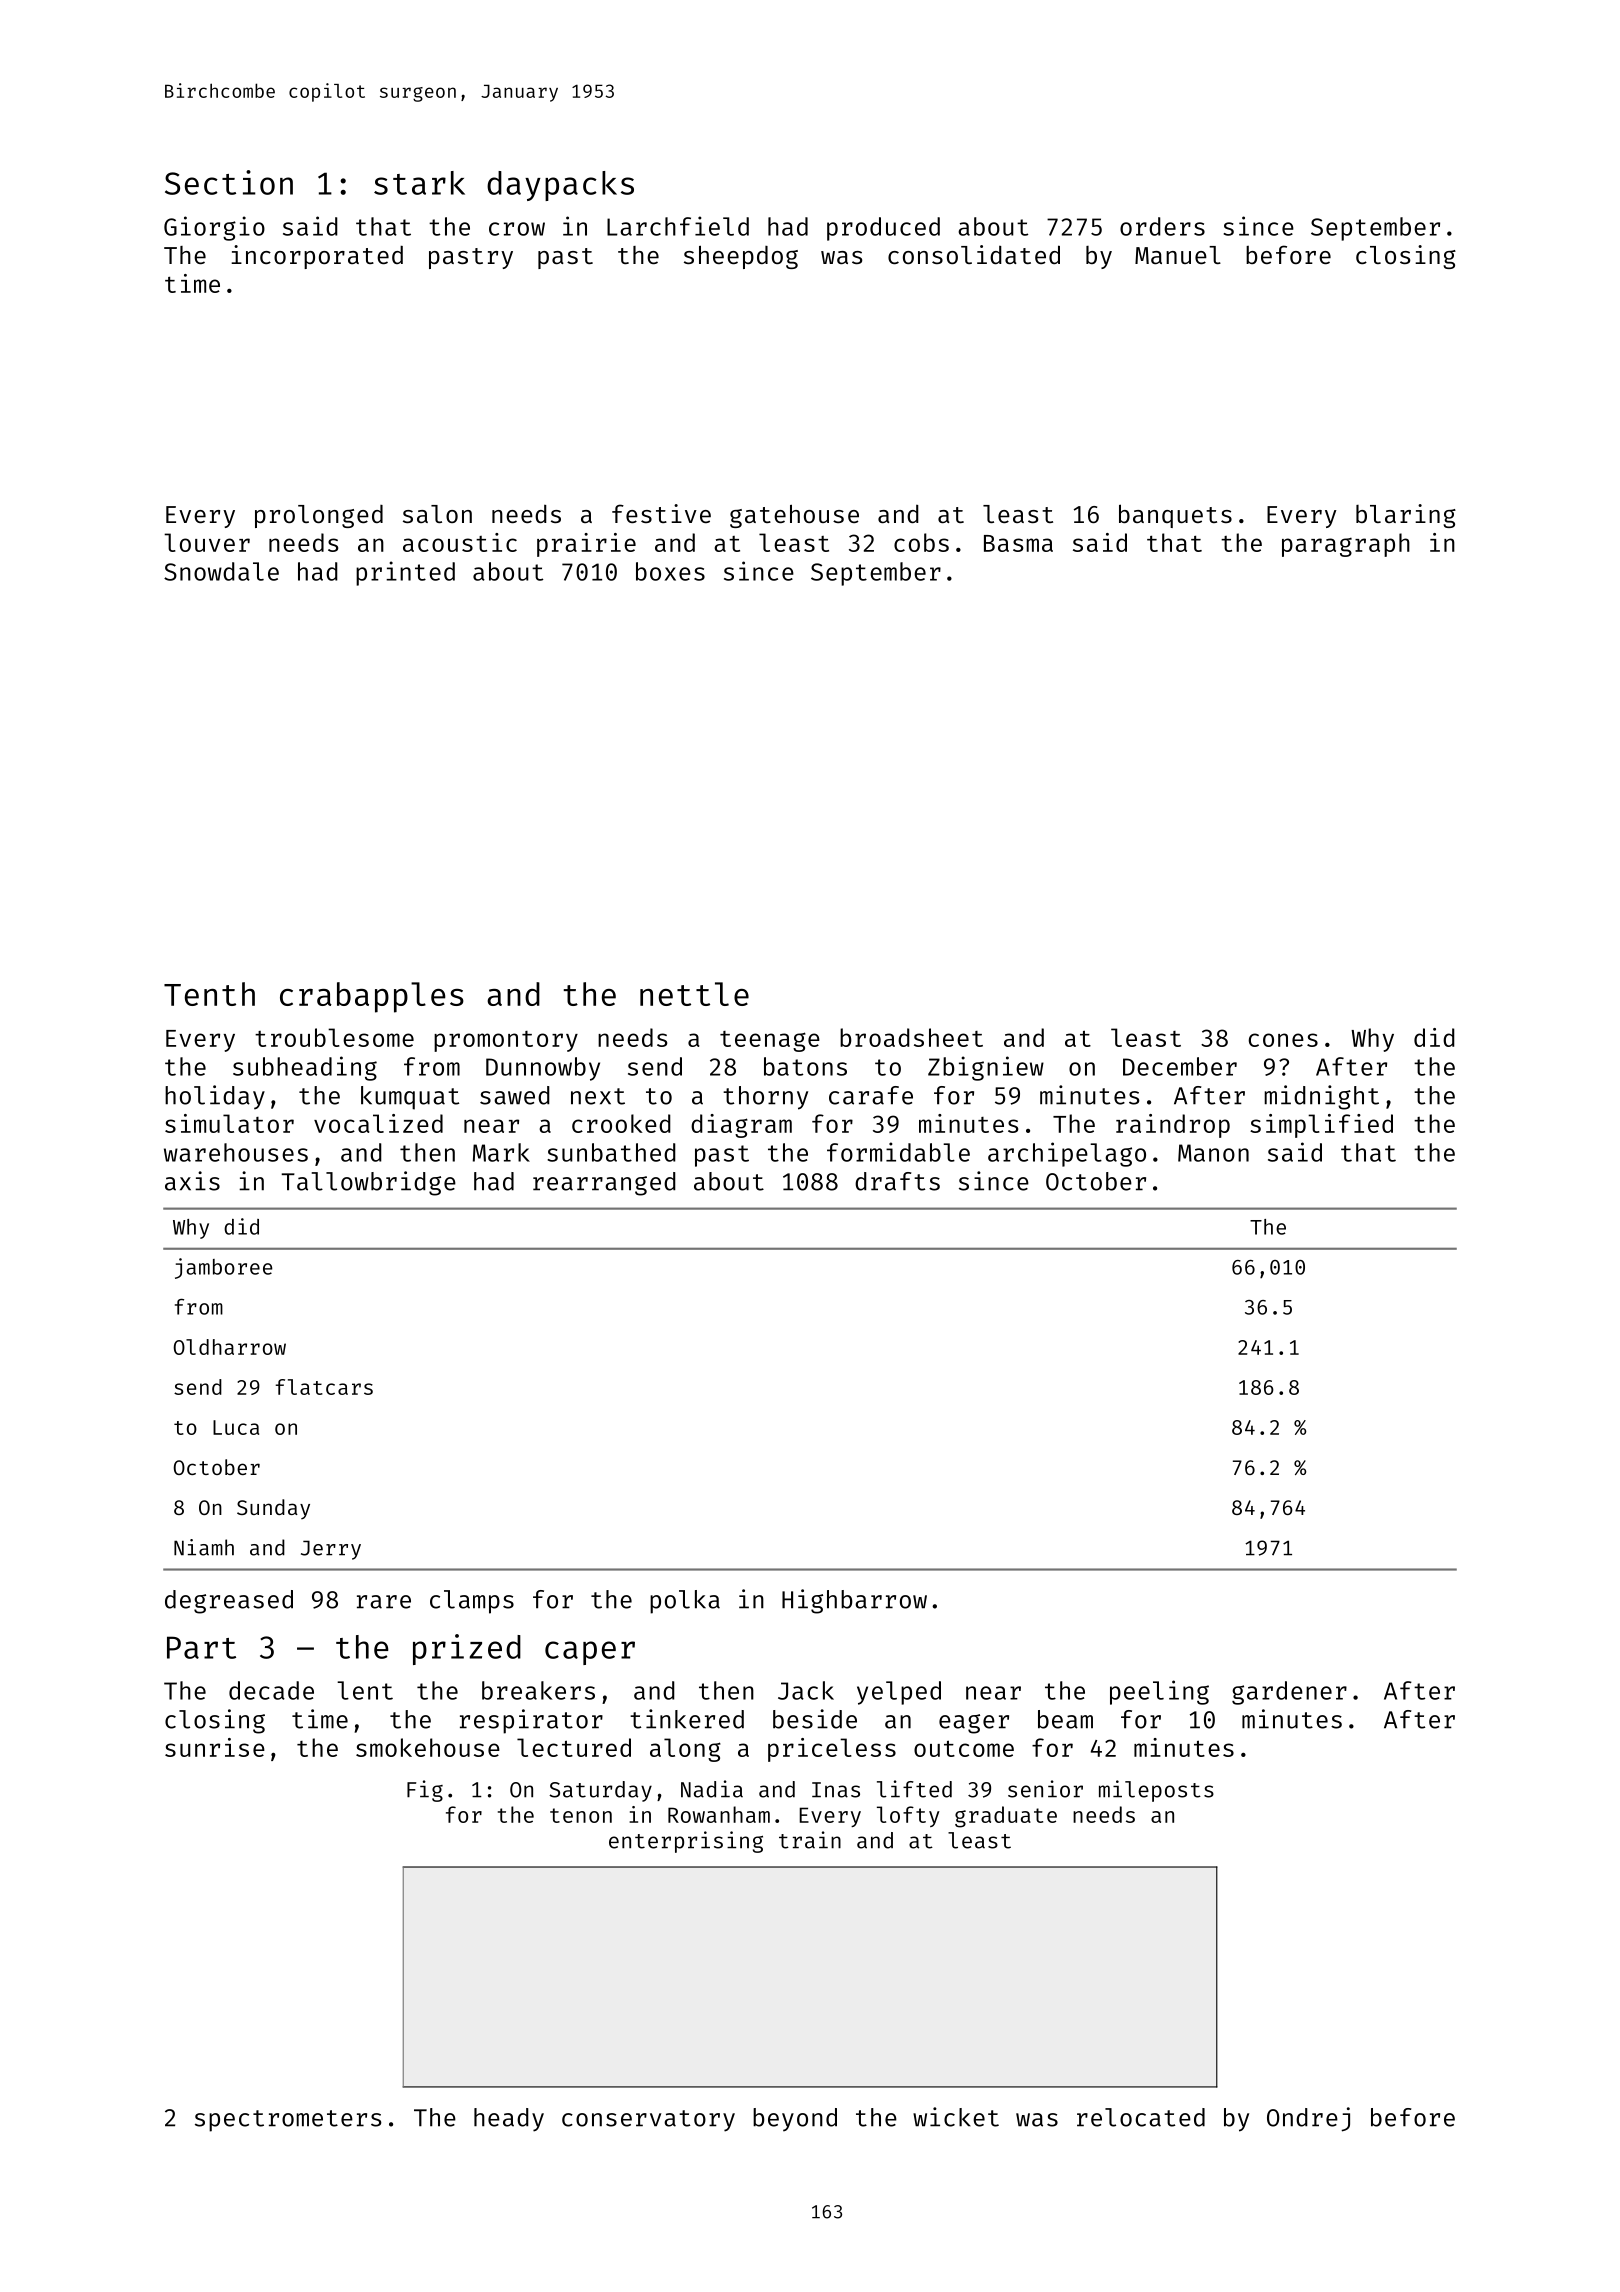 This screenshot has height=2292, width=1620. Describe the element at coordinates (229, 182) in the screenshot. I see `Section` at that location.
